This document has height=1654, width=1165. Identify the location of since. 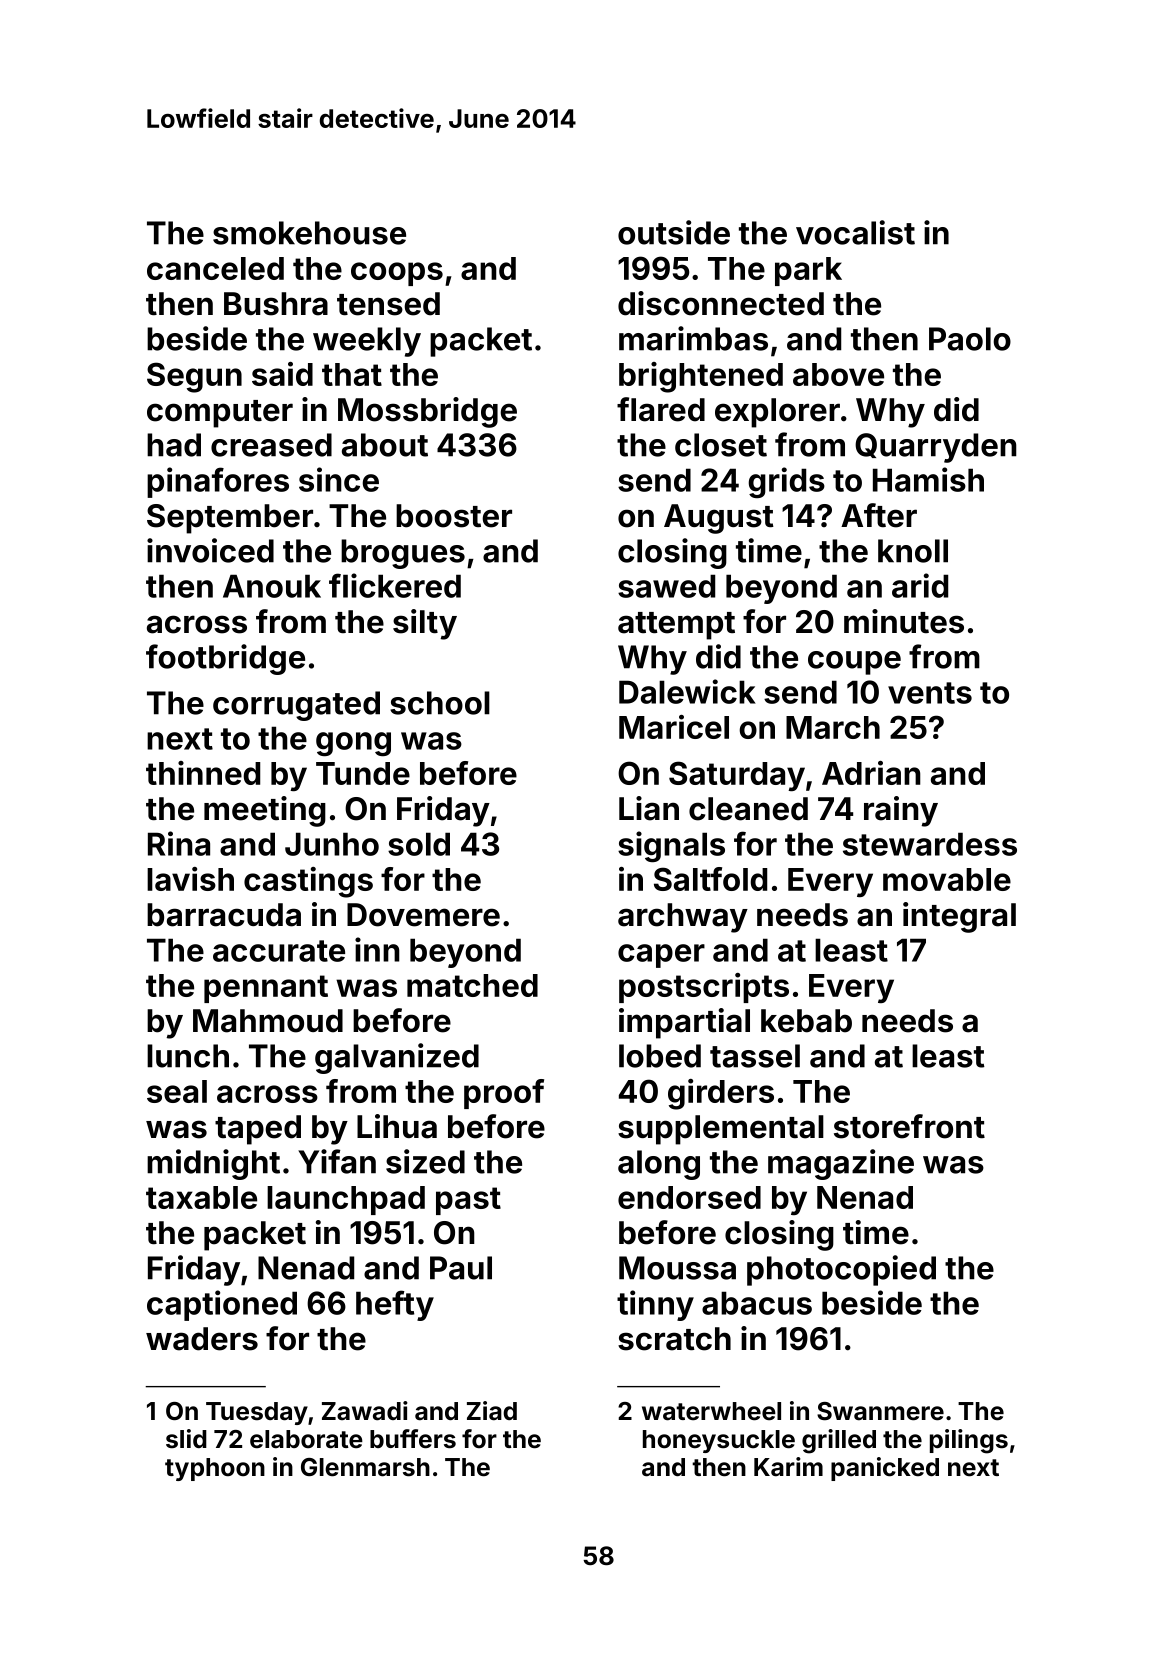
(339, 479).
